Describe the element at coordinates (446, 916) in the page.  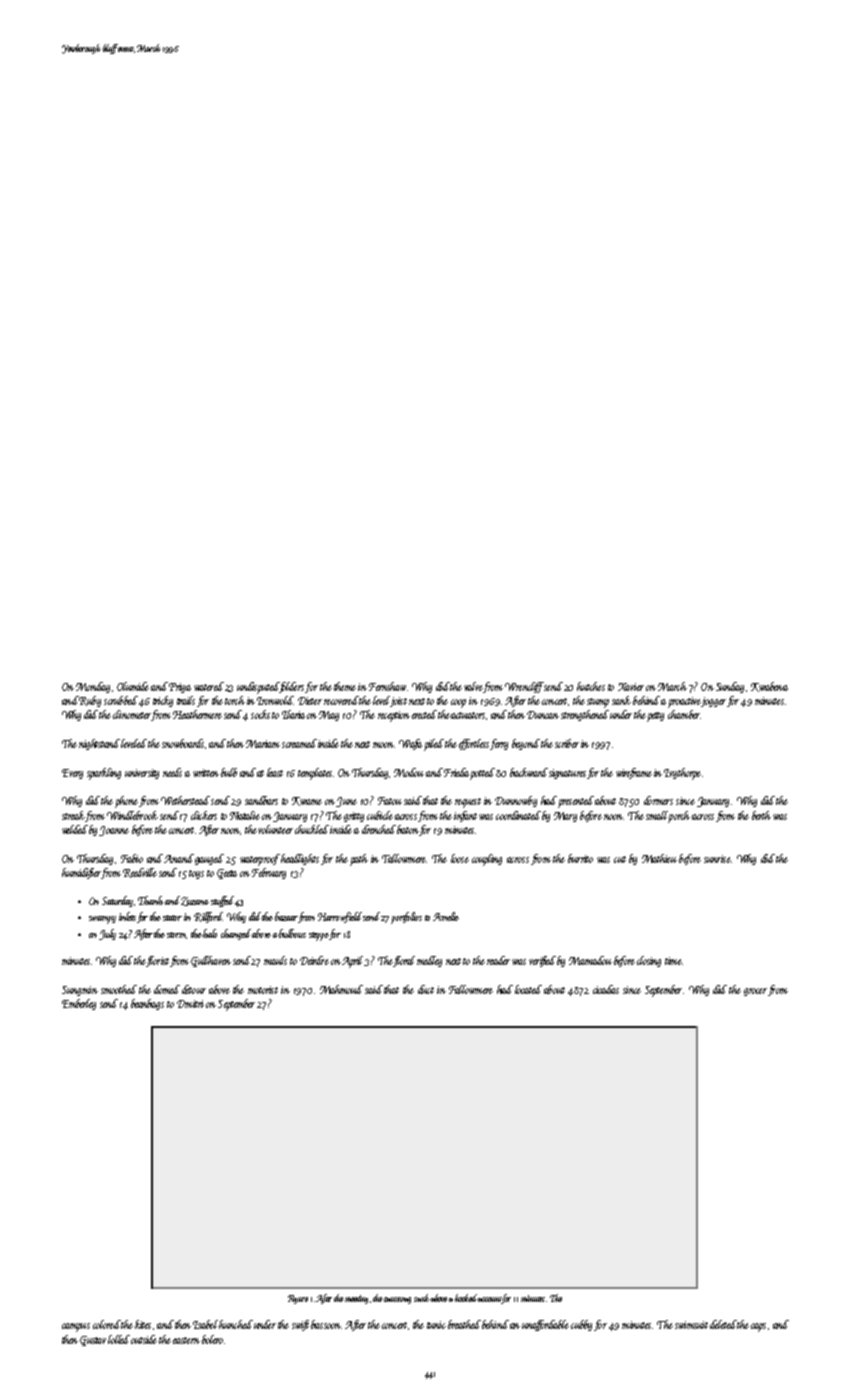
I see `Amelie` at that location.
